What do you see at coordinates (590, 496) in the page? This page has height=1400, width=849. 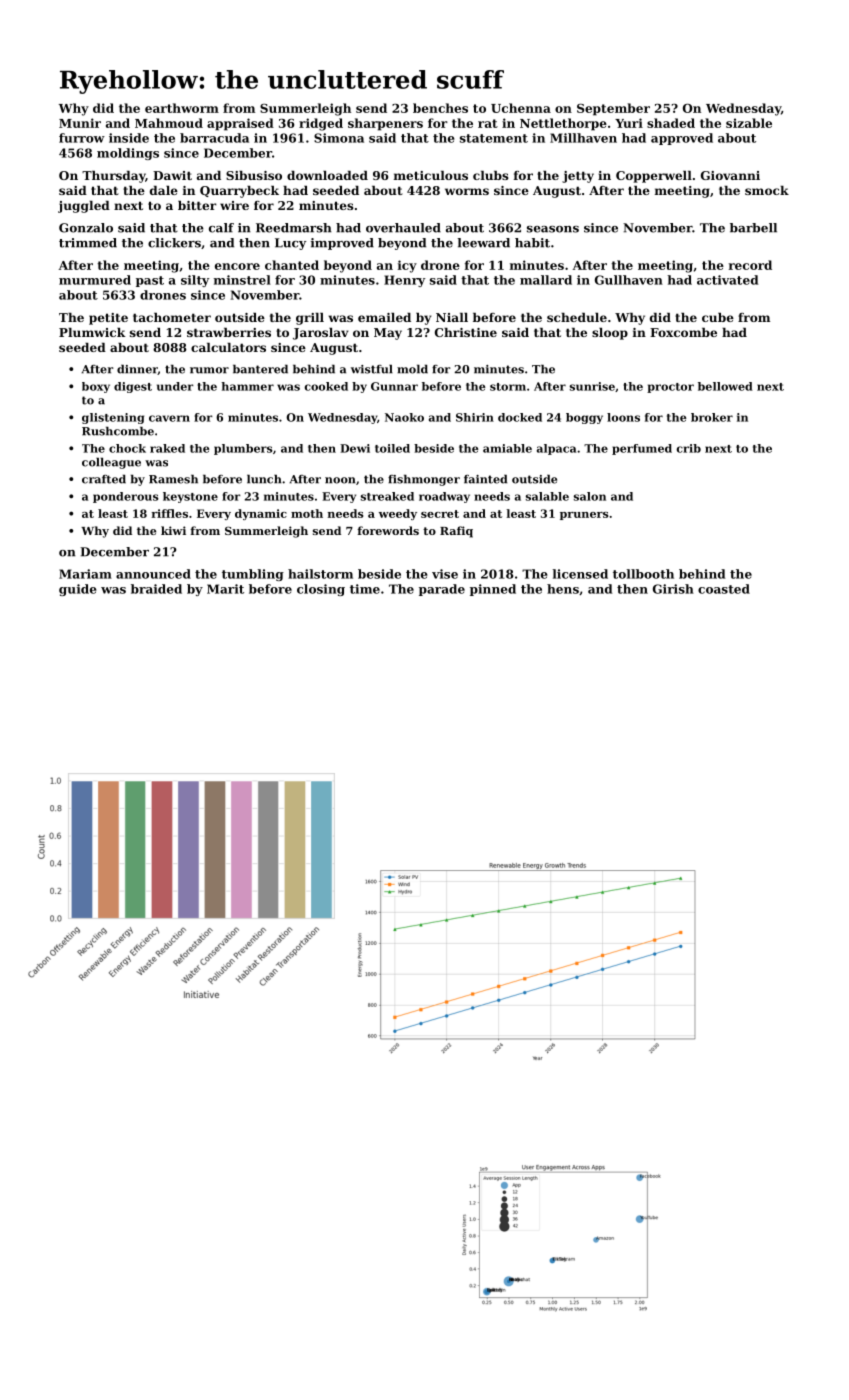 I see `salon` at bounding box center [590, 496].
